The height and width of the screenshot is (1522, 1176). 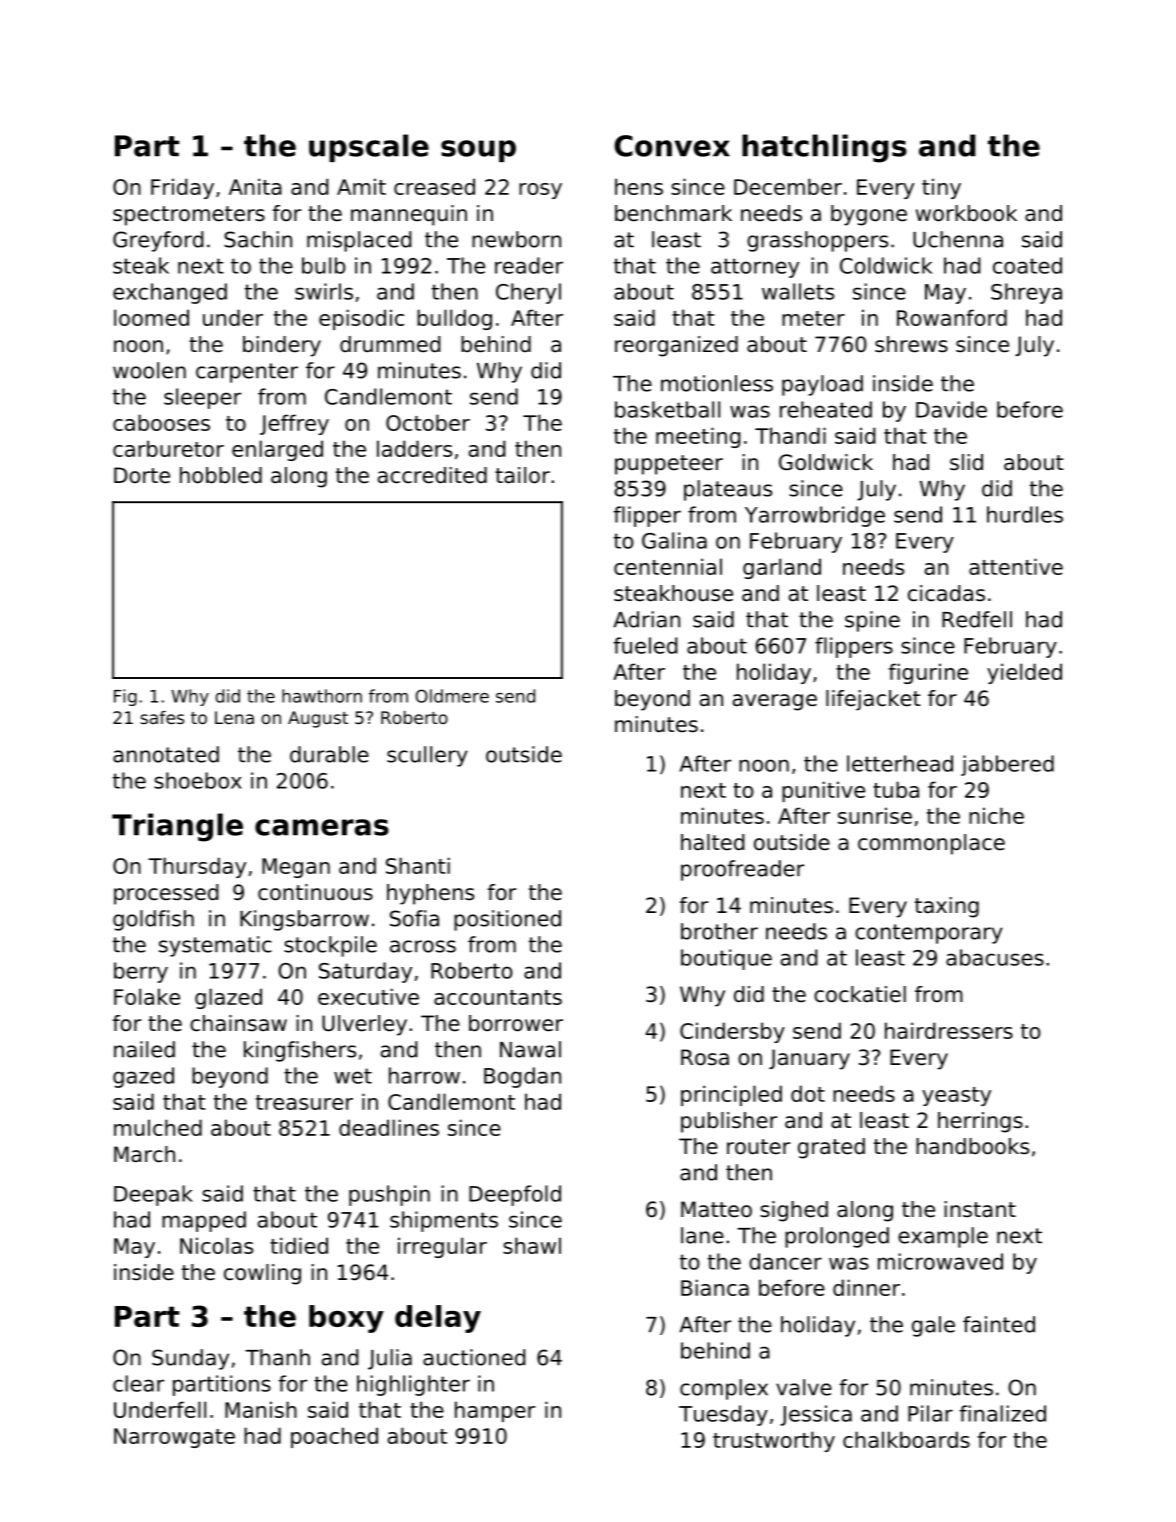 What do you see at coordinates (143, 1077) in the screenshot?
I see `gazed` at bounding box center [143, 1077].
